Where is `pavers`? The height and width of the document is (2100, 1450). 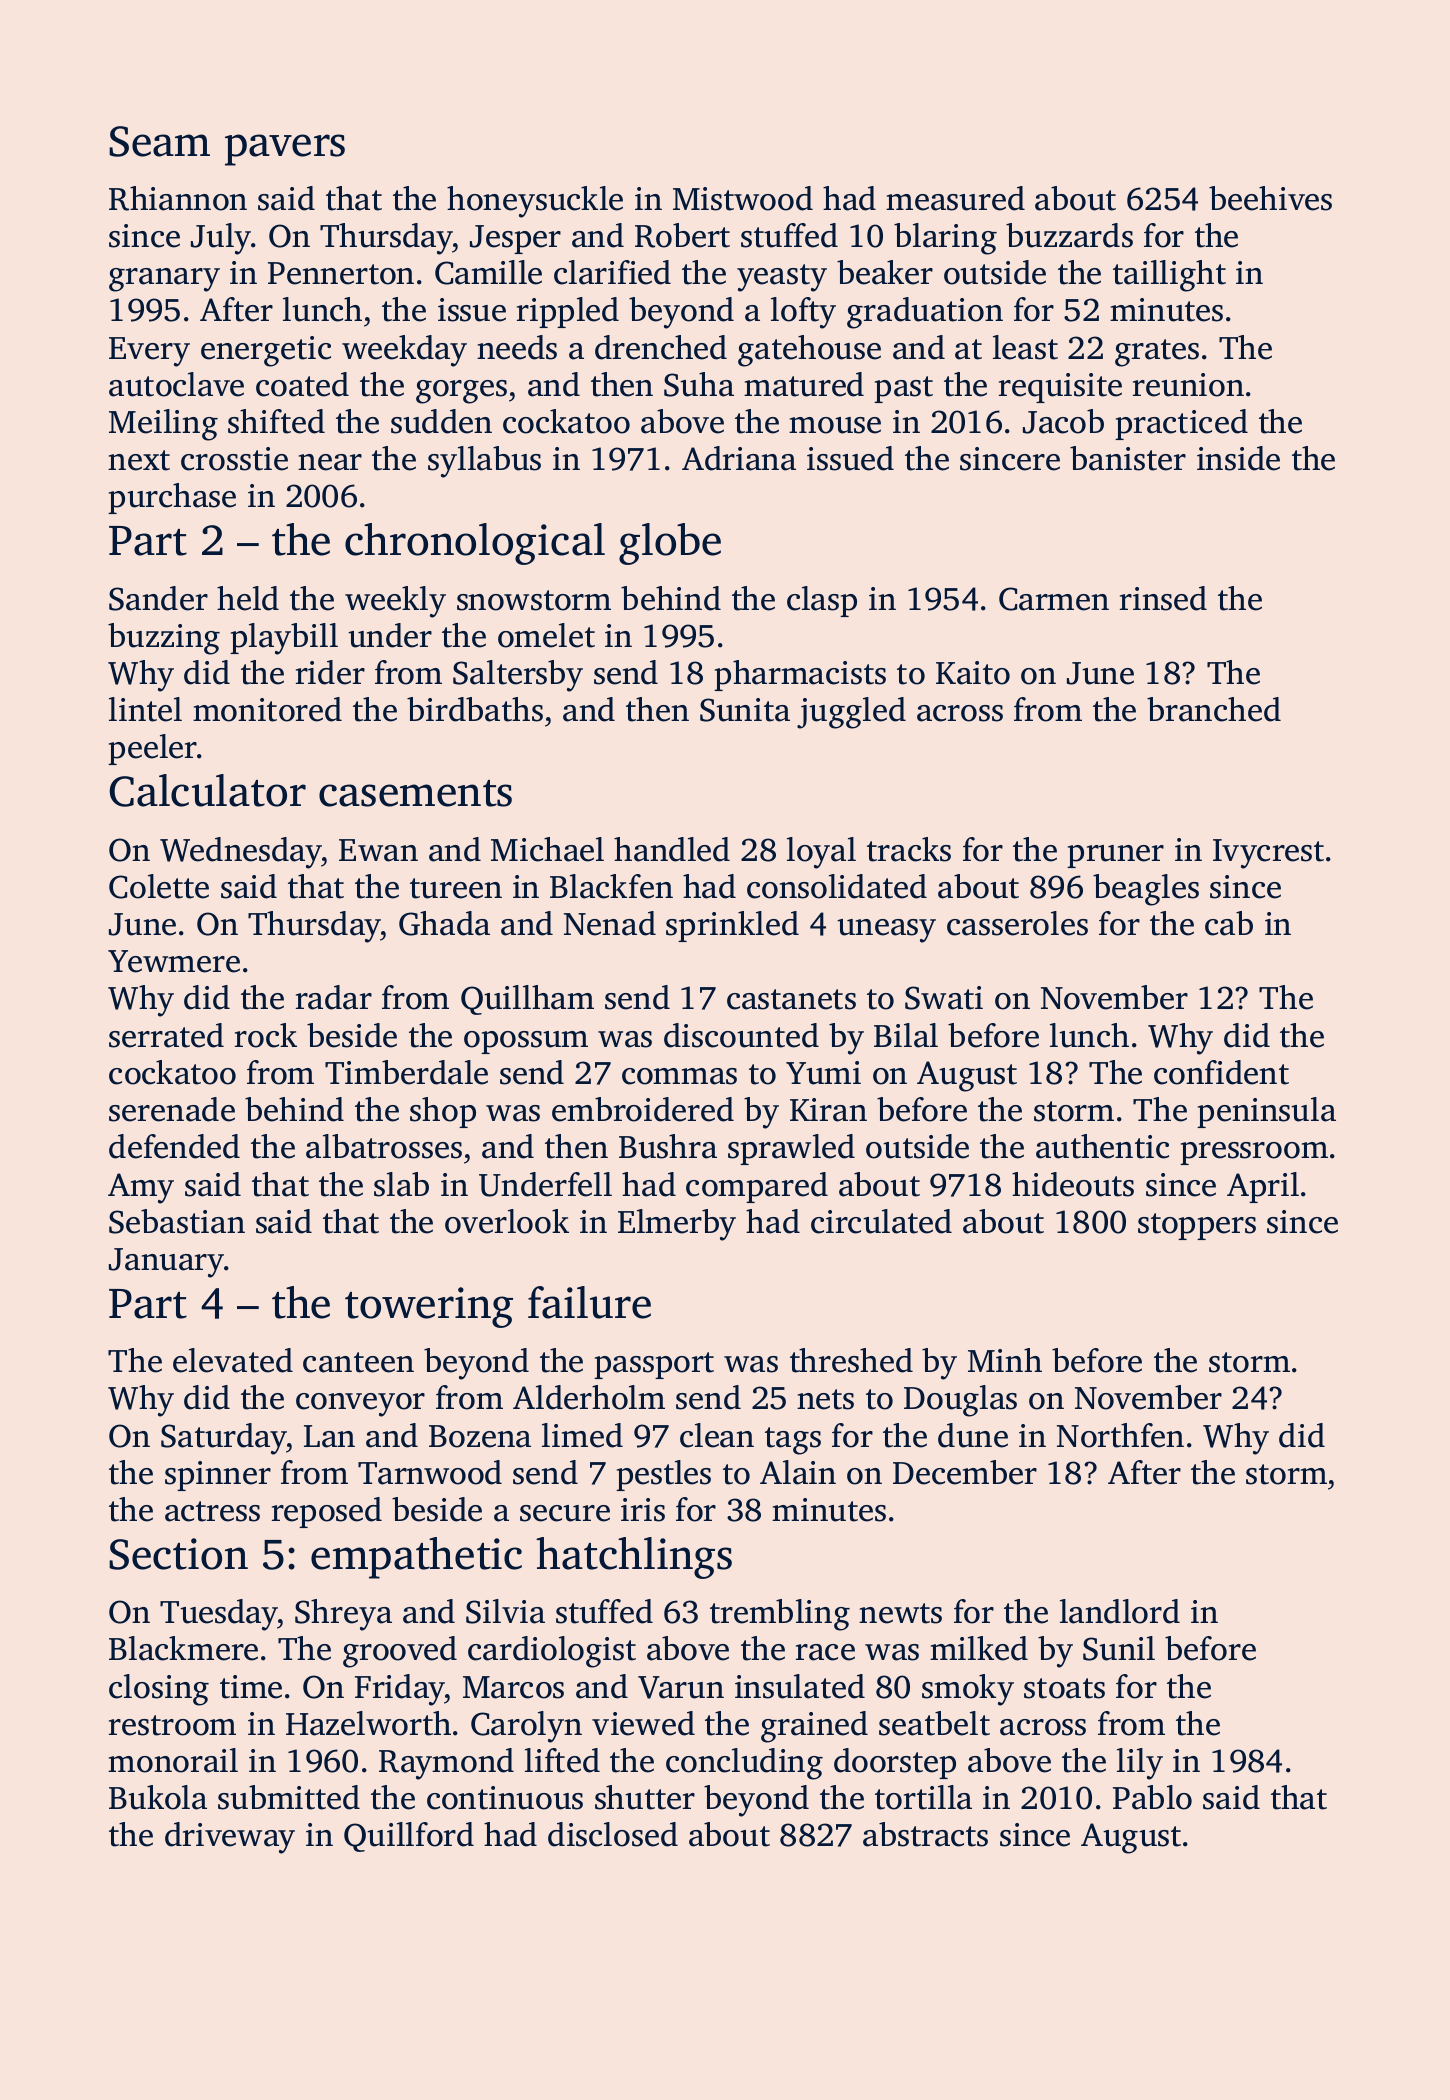
pavers is located at coordinates (285, 150).
